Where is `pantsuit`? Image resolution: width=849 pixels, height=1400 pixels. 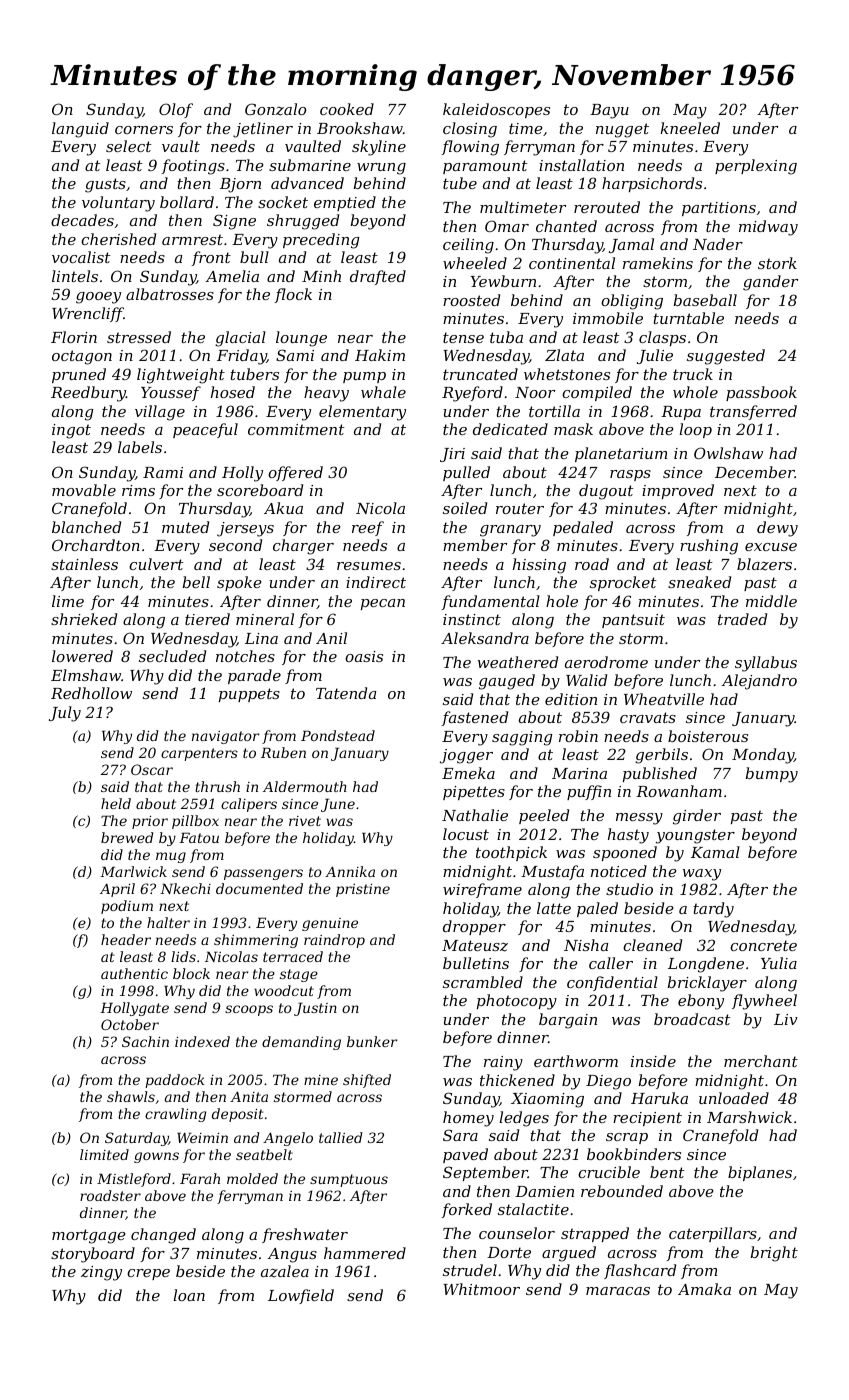
pantsuit is located at coordinates (633, 621).
